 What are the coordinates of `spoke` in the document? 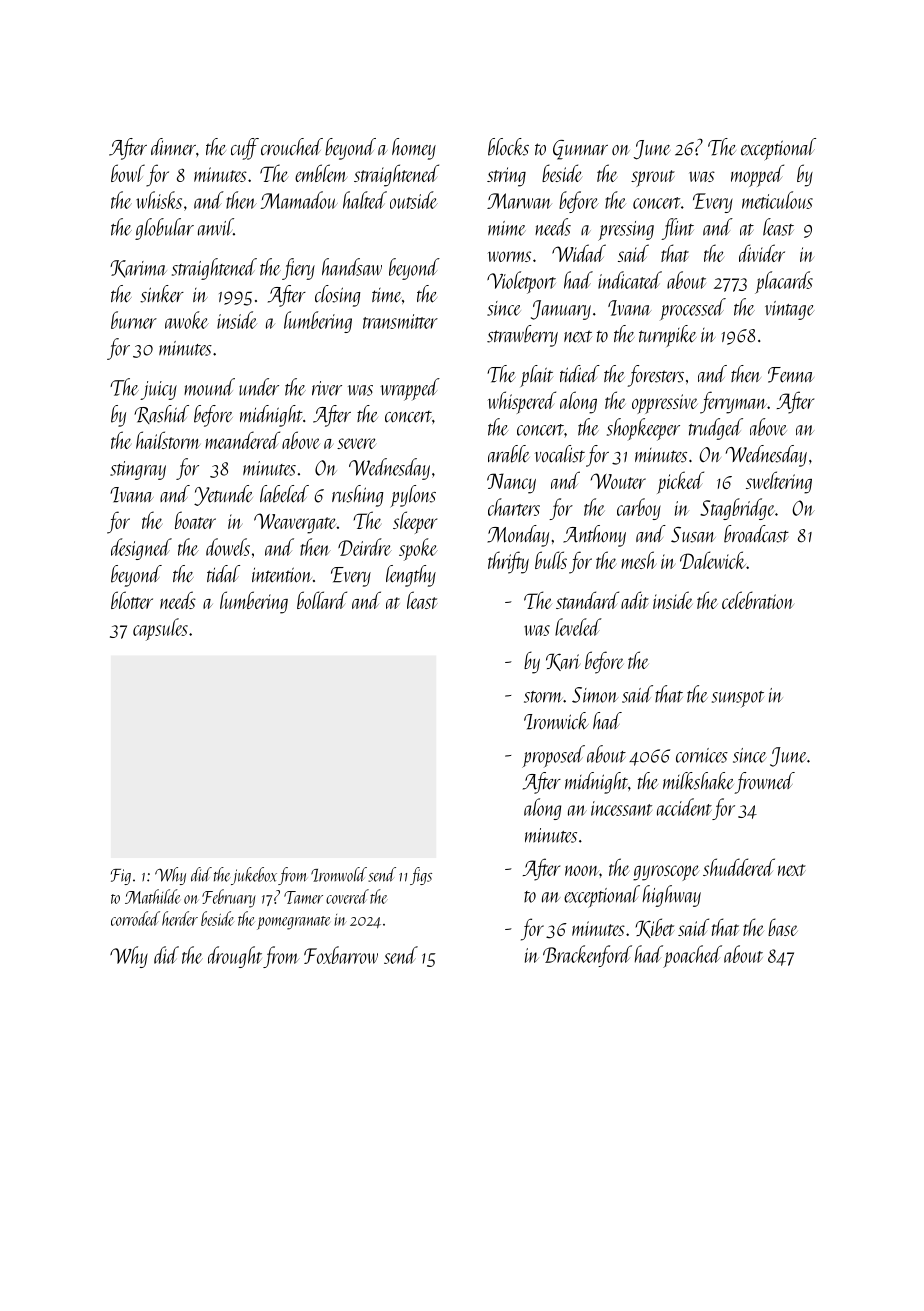 It's located at (418, 549).
